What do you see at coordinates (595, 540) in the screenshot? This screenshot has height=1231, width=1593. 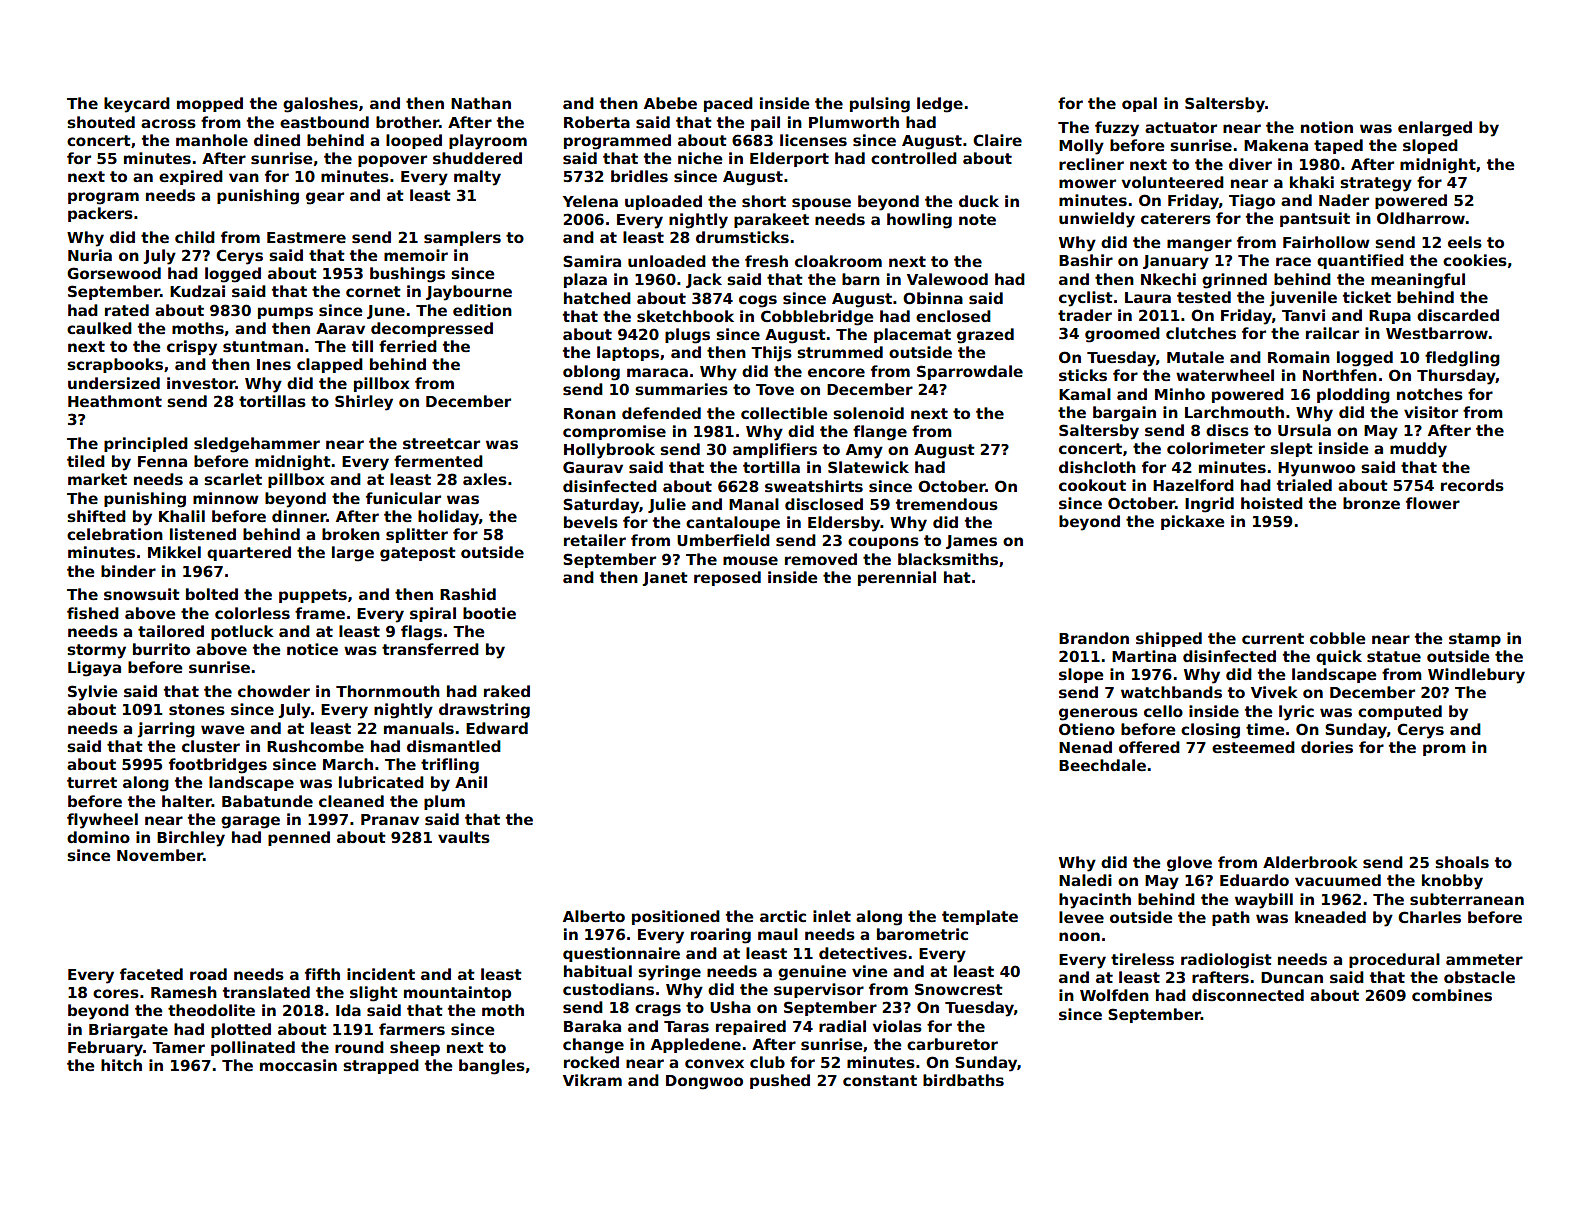 I see `retailer` at bounding box center [595, 540].
